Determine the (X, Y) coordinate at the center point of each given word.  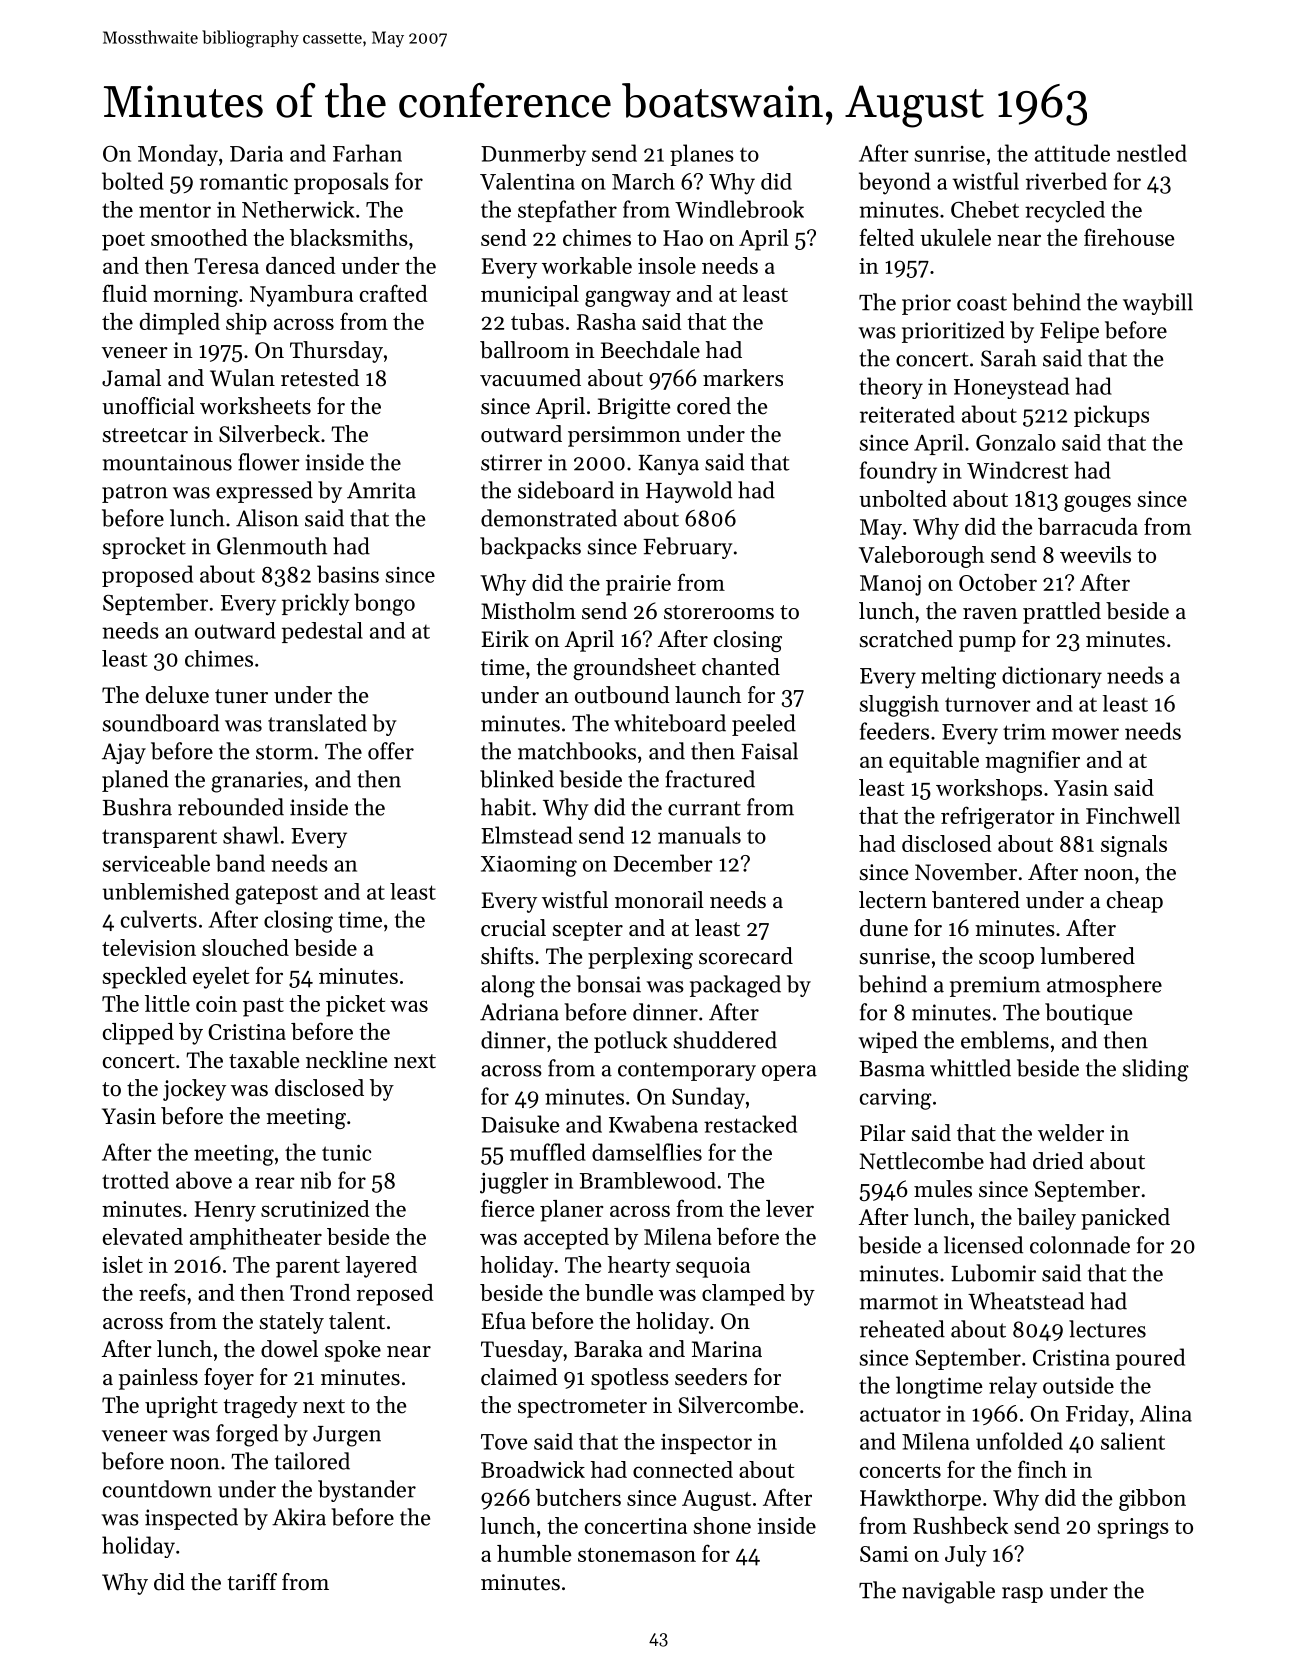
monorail (659, 900)
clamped (743, 1295)
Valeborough (921, 557)
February (688, 548)
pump (987, 644)
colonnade (1080, 1245)
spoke (353, 1351)
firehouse (1129, 237)
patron (135, 493)
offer (391, 751)
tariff (252, 1582)
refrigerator (998, 817)
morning (195, 296)
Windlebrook (739, 209)
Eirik (505, 638)
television (149, 947)
